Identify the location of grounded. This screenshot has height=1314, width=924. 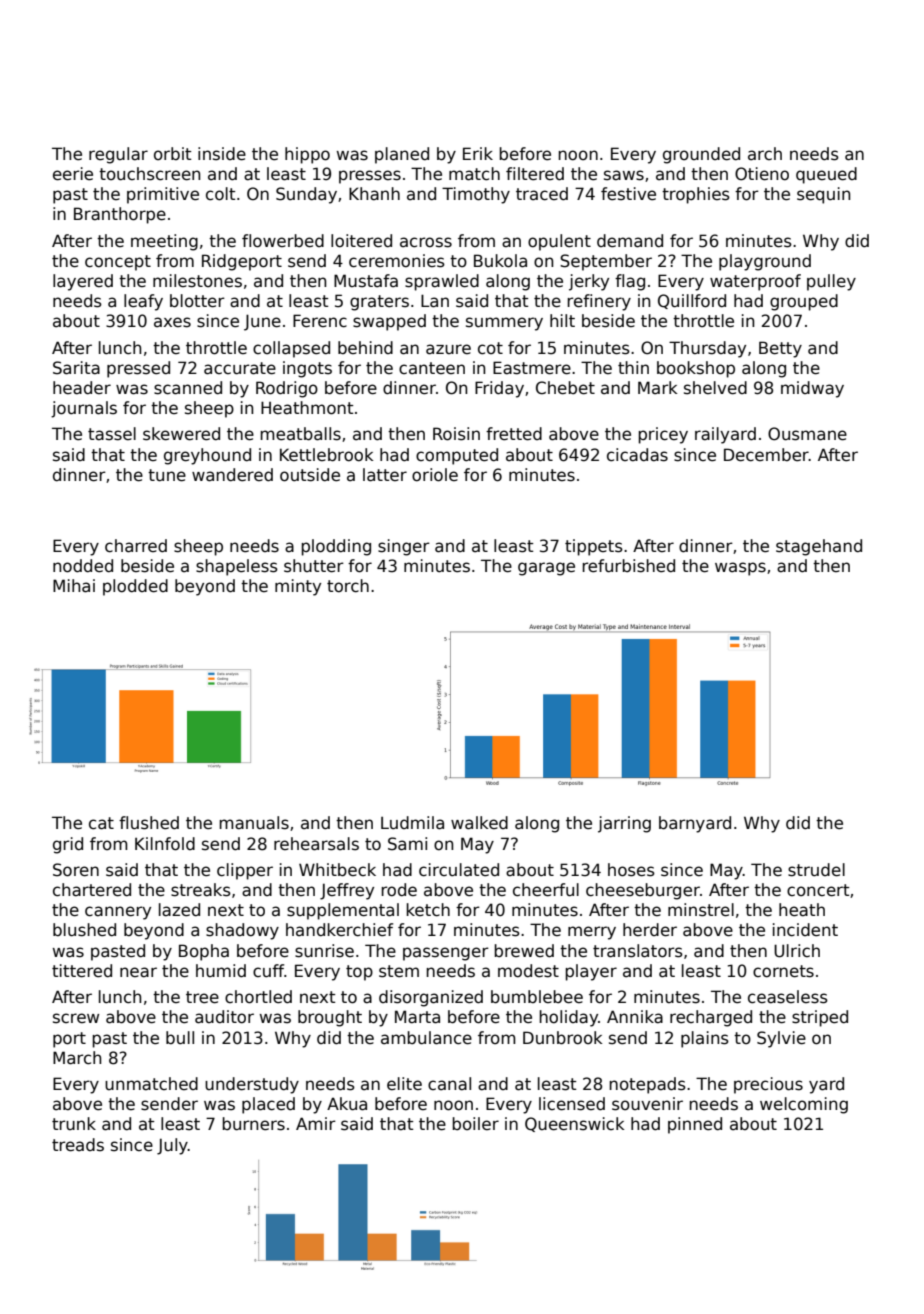
(701, 155).
